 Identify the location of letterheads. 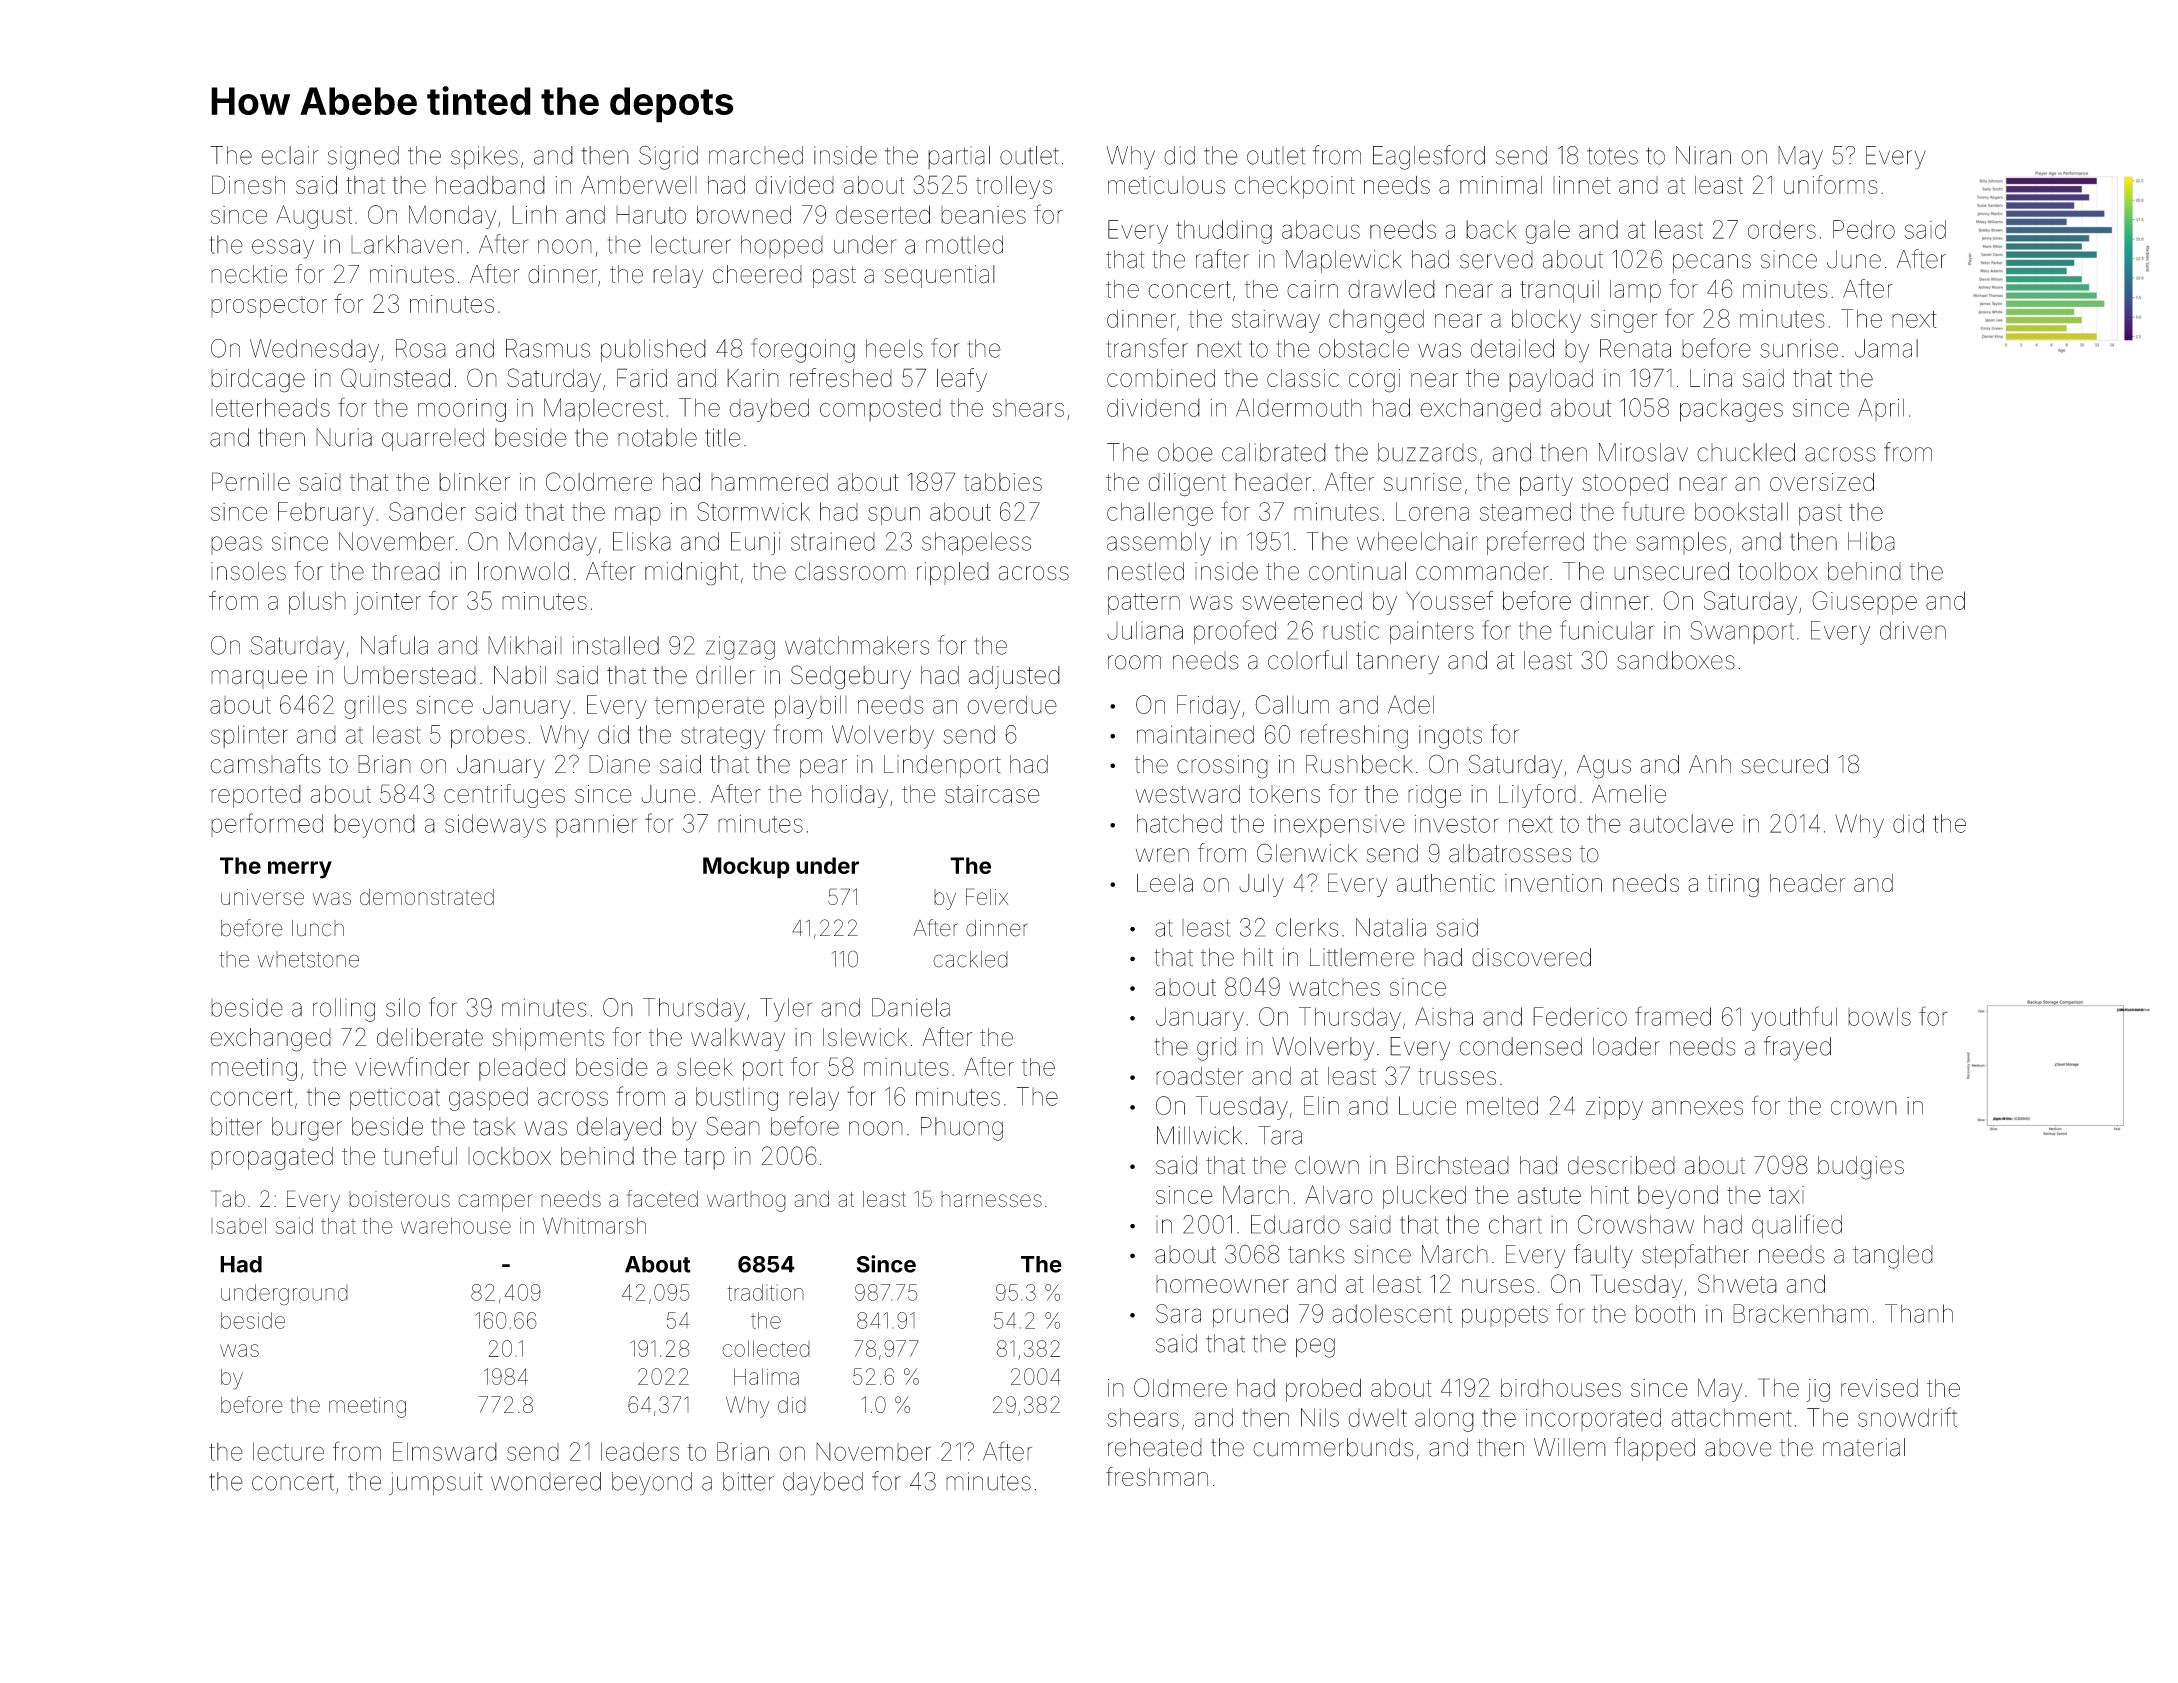
(270, 407).
